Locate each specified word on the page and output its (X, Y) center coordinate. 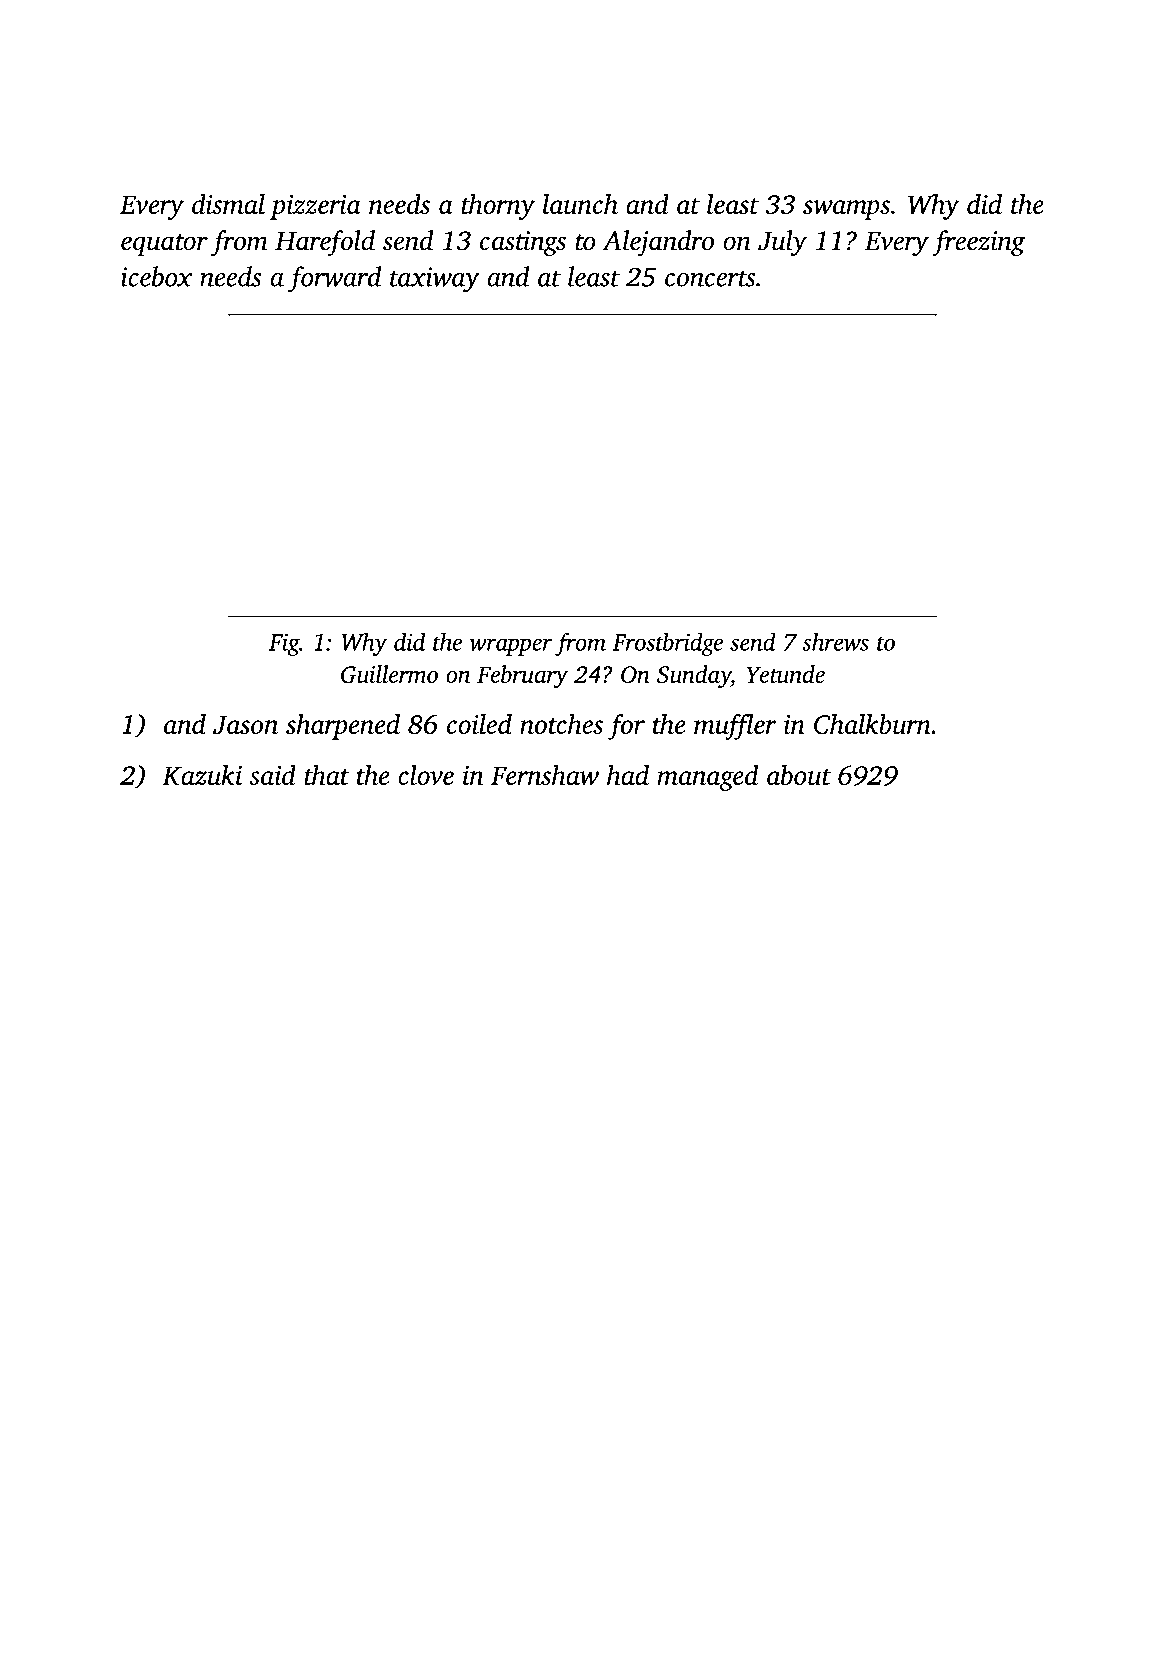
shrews (835, 641)
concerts (710, 278)
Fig (284, 644)
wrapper (510, 647)
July (782, 243)
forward (334, 279)
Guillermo (389, 674)
